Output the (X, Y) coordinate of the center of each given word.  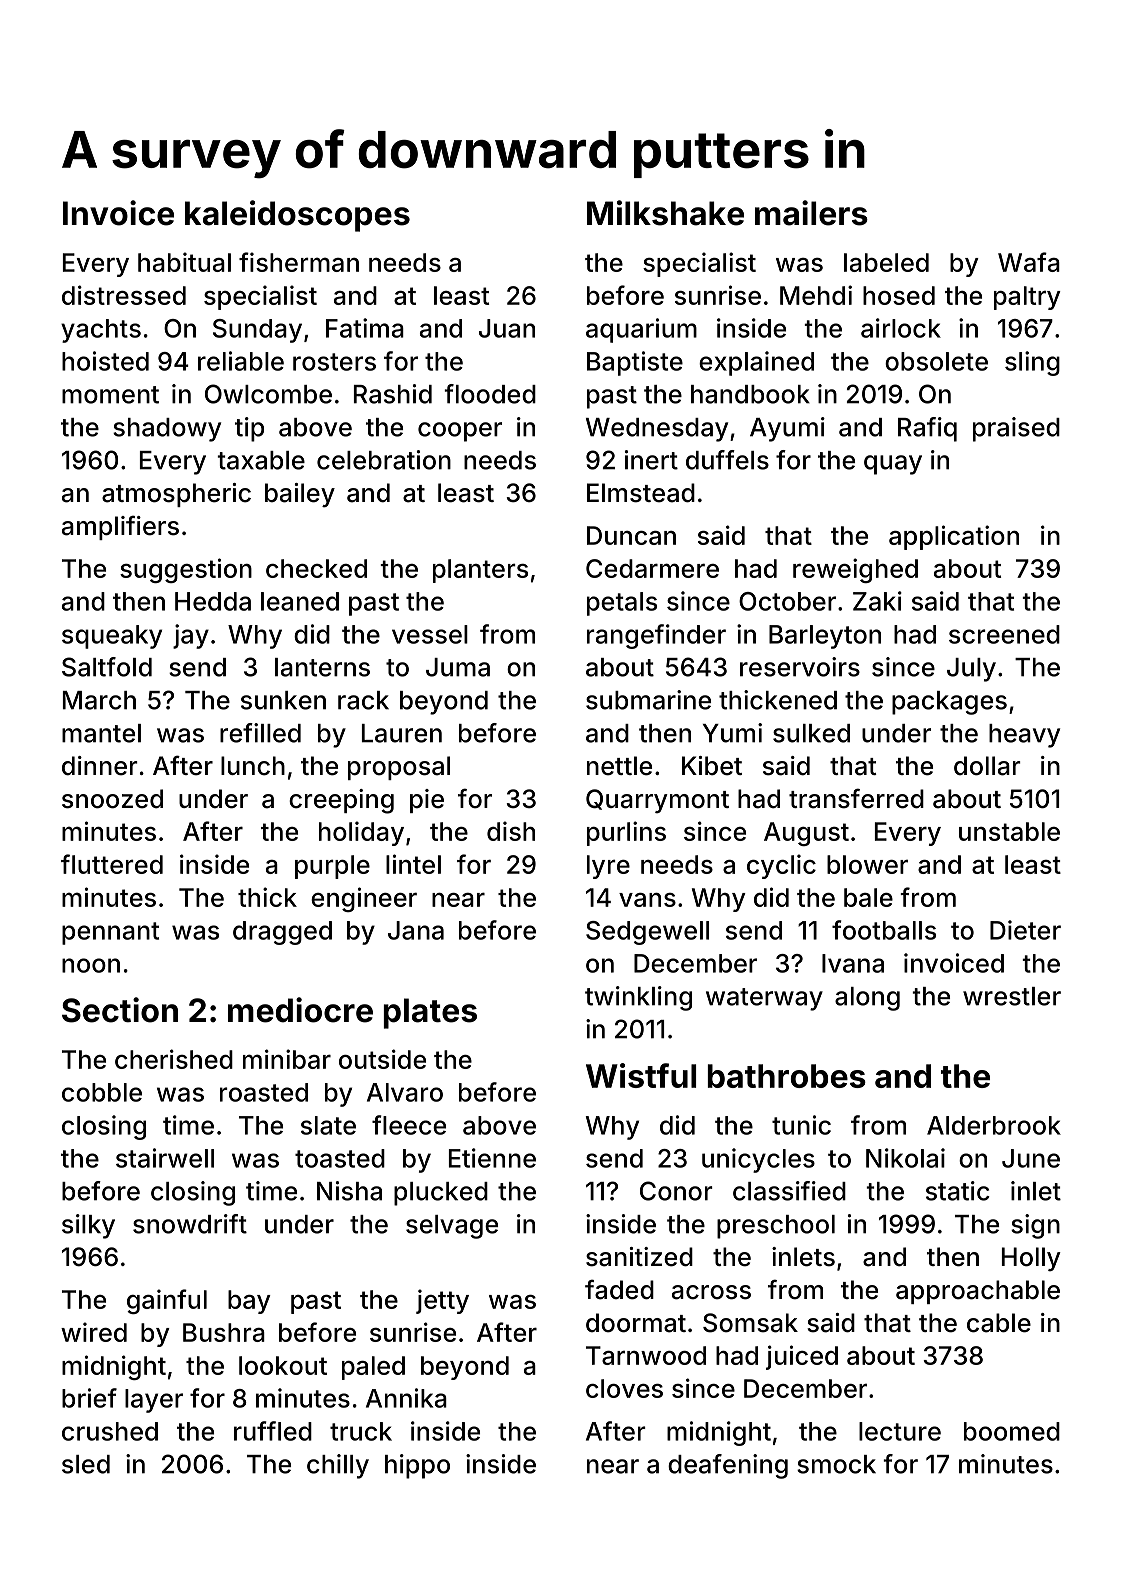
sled (86, 1464)
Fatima (365, 328)
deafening (728, 1466)
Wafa (1029, 262)
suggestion (186, 570)
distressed (124, 295)
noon (91, 965)
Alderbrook (994, 1125)
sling (1032, 363)
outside (382, 1059)
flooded (490, 394)
